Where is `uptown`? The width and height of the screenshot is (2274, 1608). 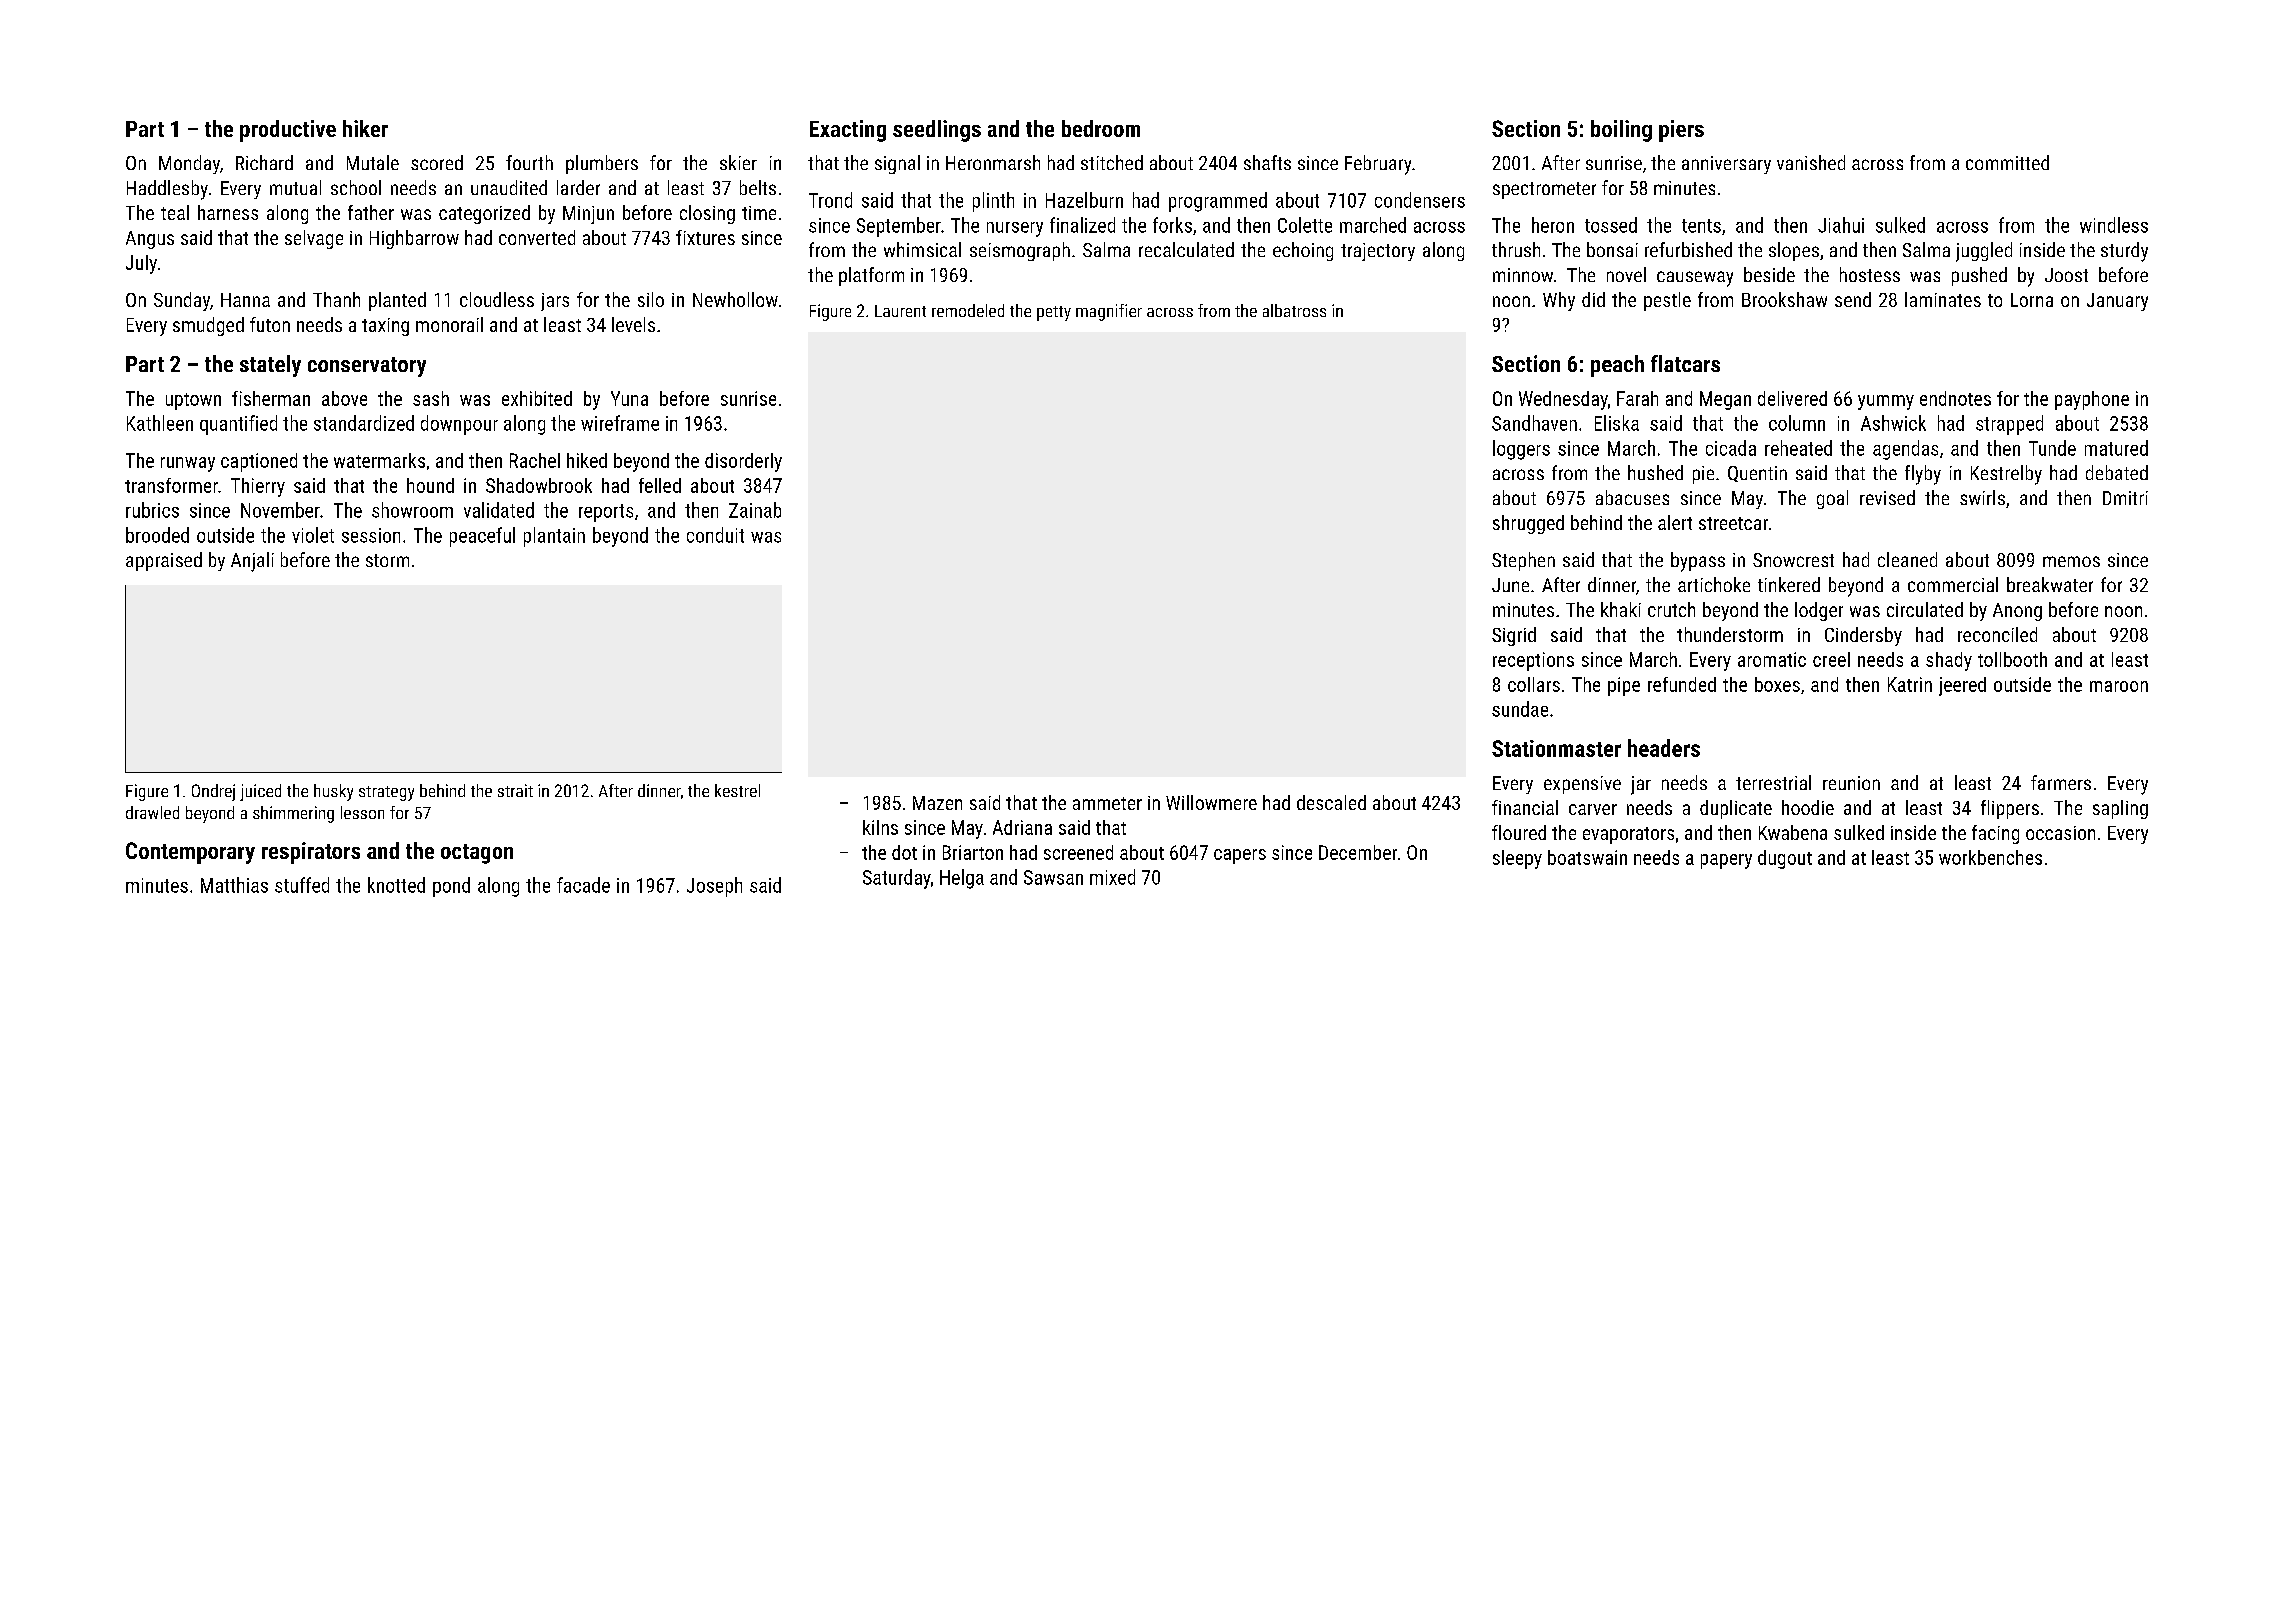 uptown is located at coordinates (193, 401).
